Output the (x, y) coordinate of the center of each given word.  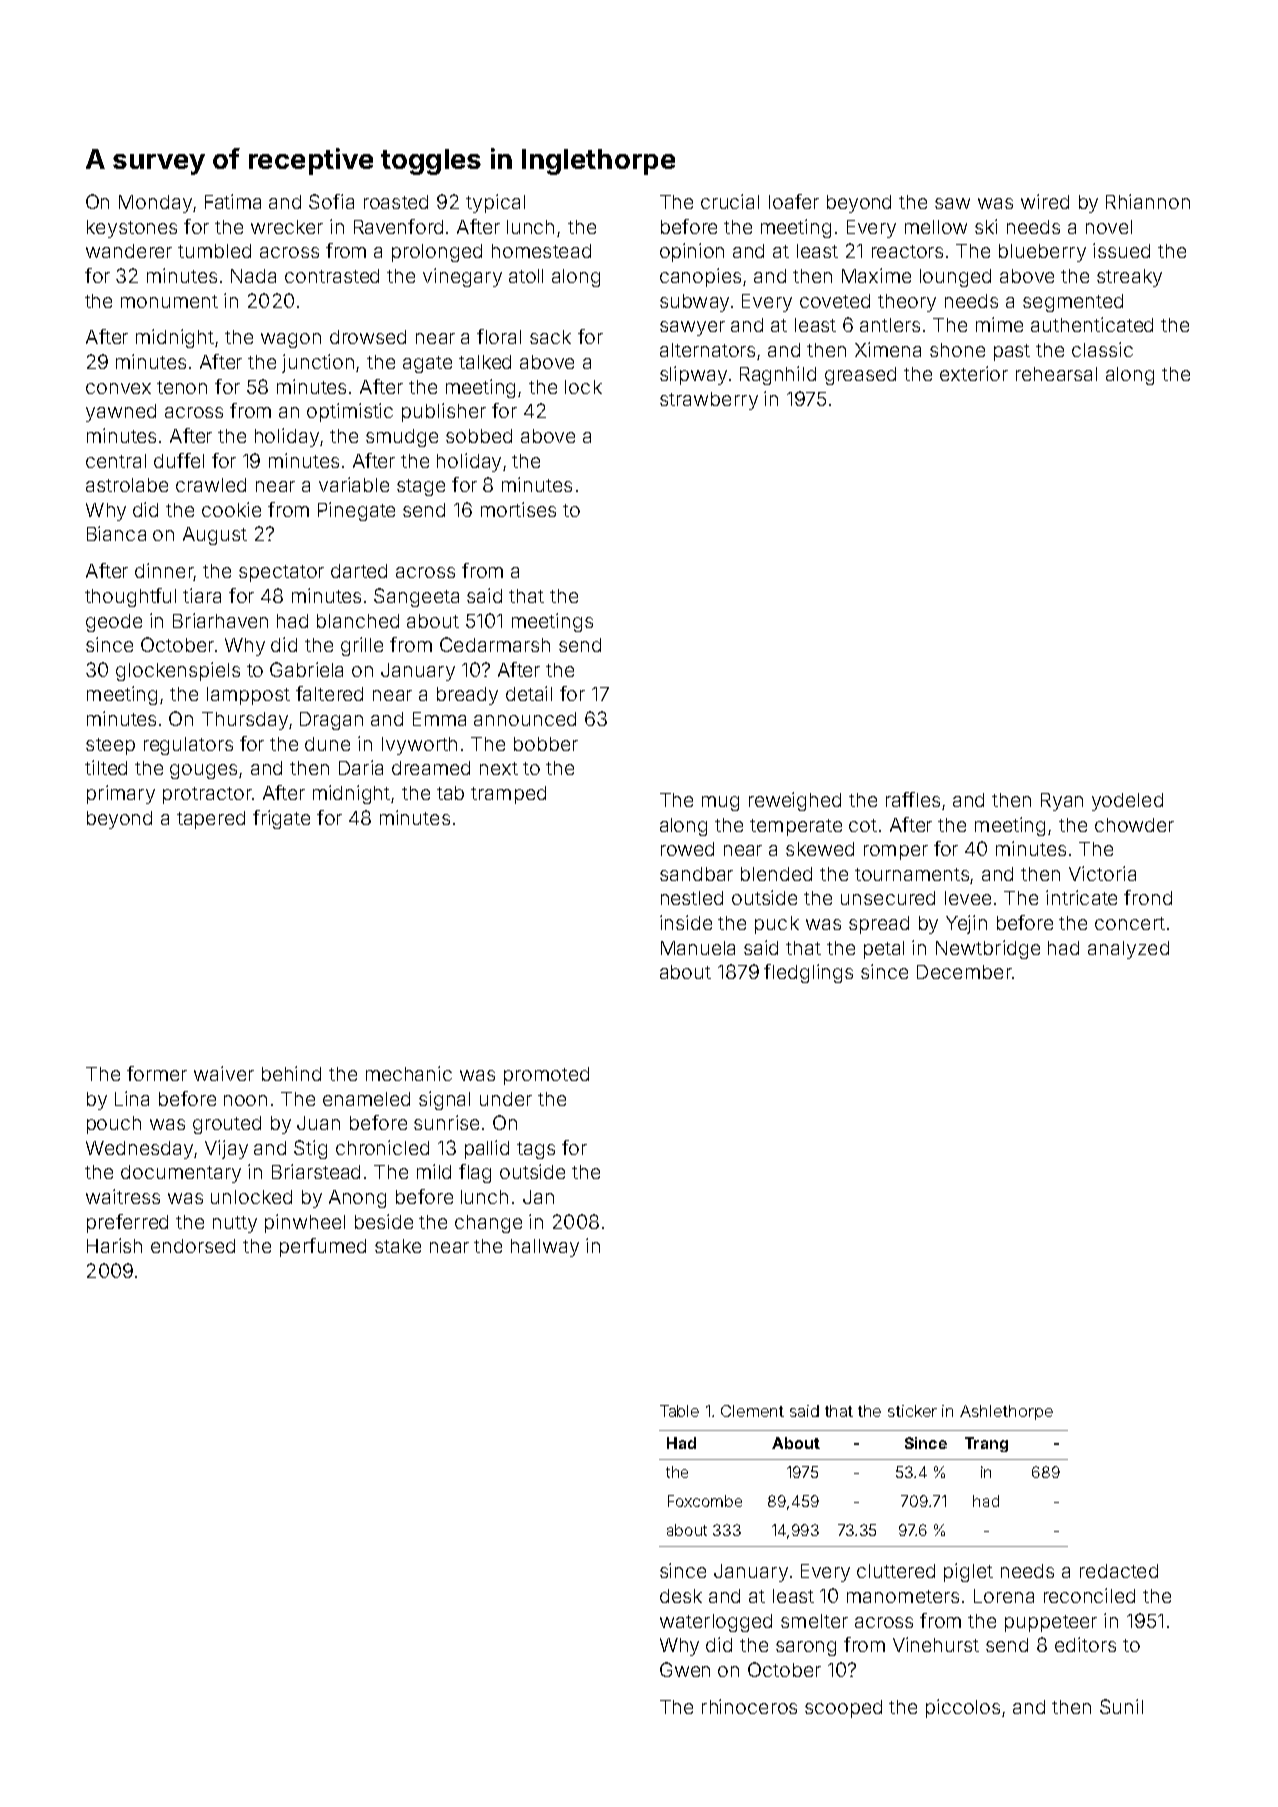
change (488, 1224)
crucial (730, 201)
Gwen (685, 1669)
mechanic (409, 1073)
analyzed (1128, 950)
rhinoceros (749, 1706)
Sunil (1121, 1706)
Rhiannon (1148, 201)
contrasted (332, 276)
